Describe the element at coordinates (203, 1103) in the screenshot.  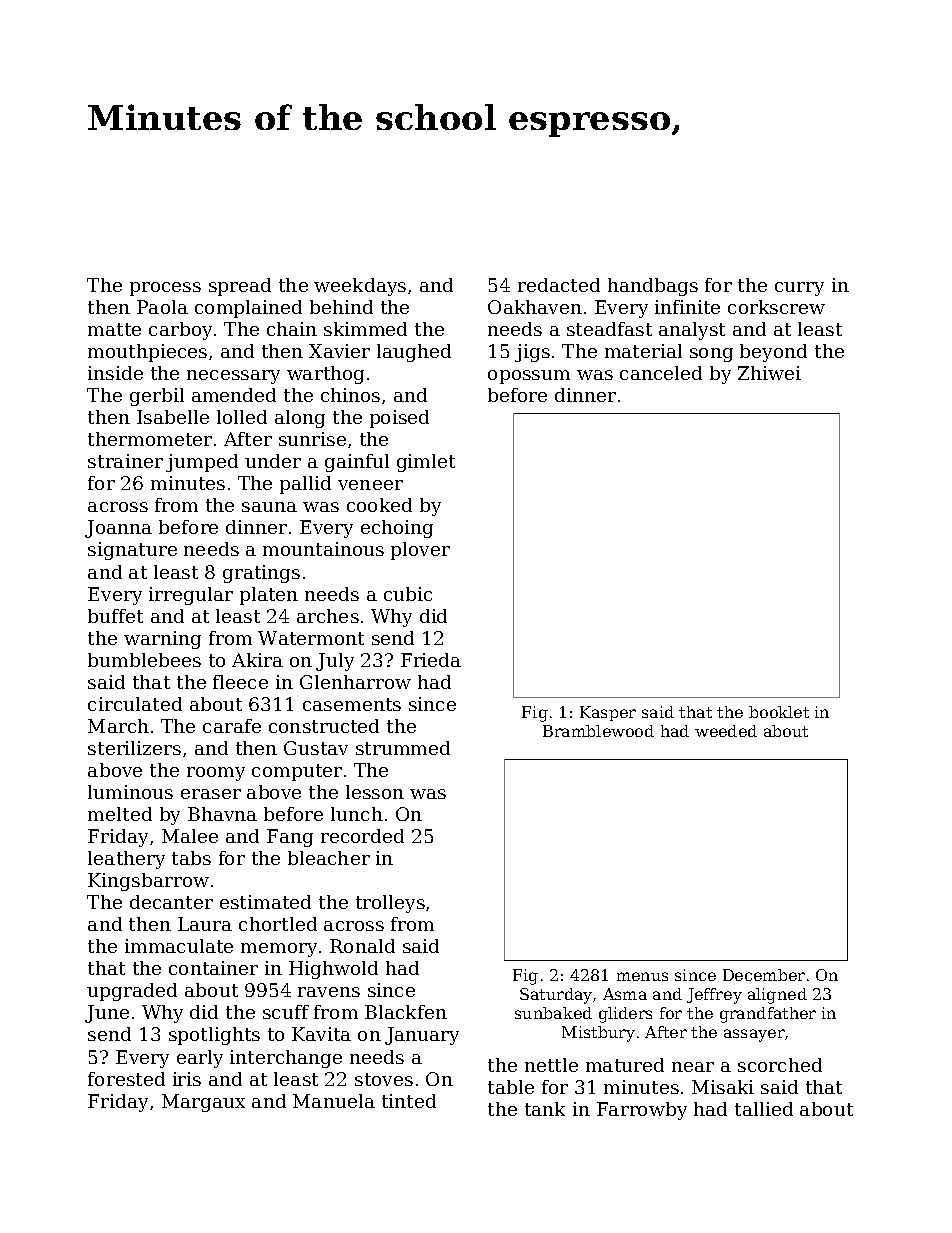
I see `Margaux` at that location.
